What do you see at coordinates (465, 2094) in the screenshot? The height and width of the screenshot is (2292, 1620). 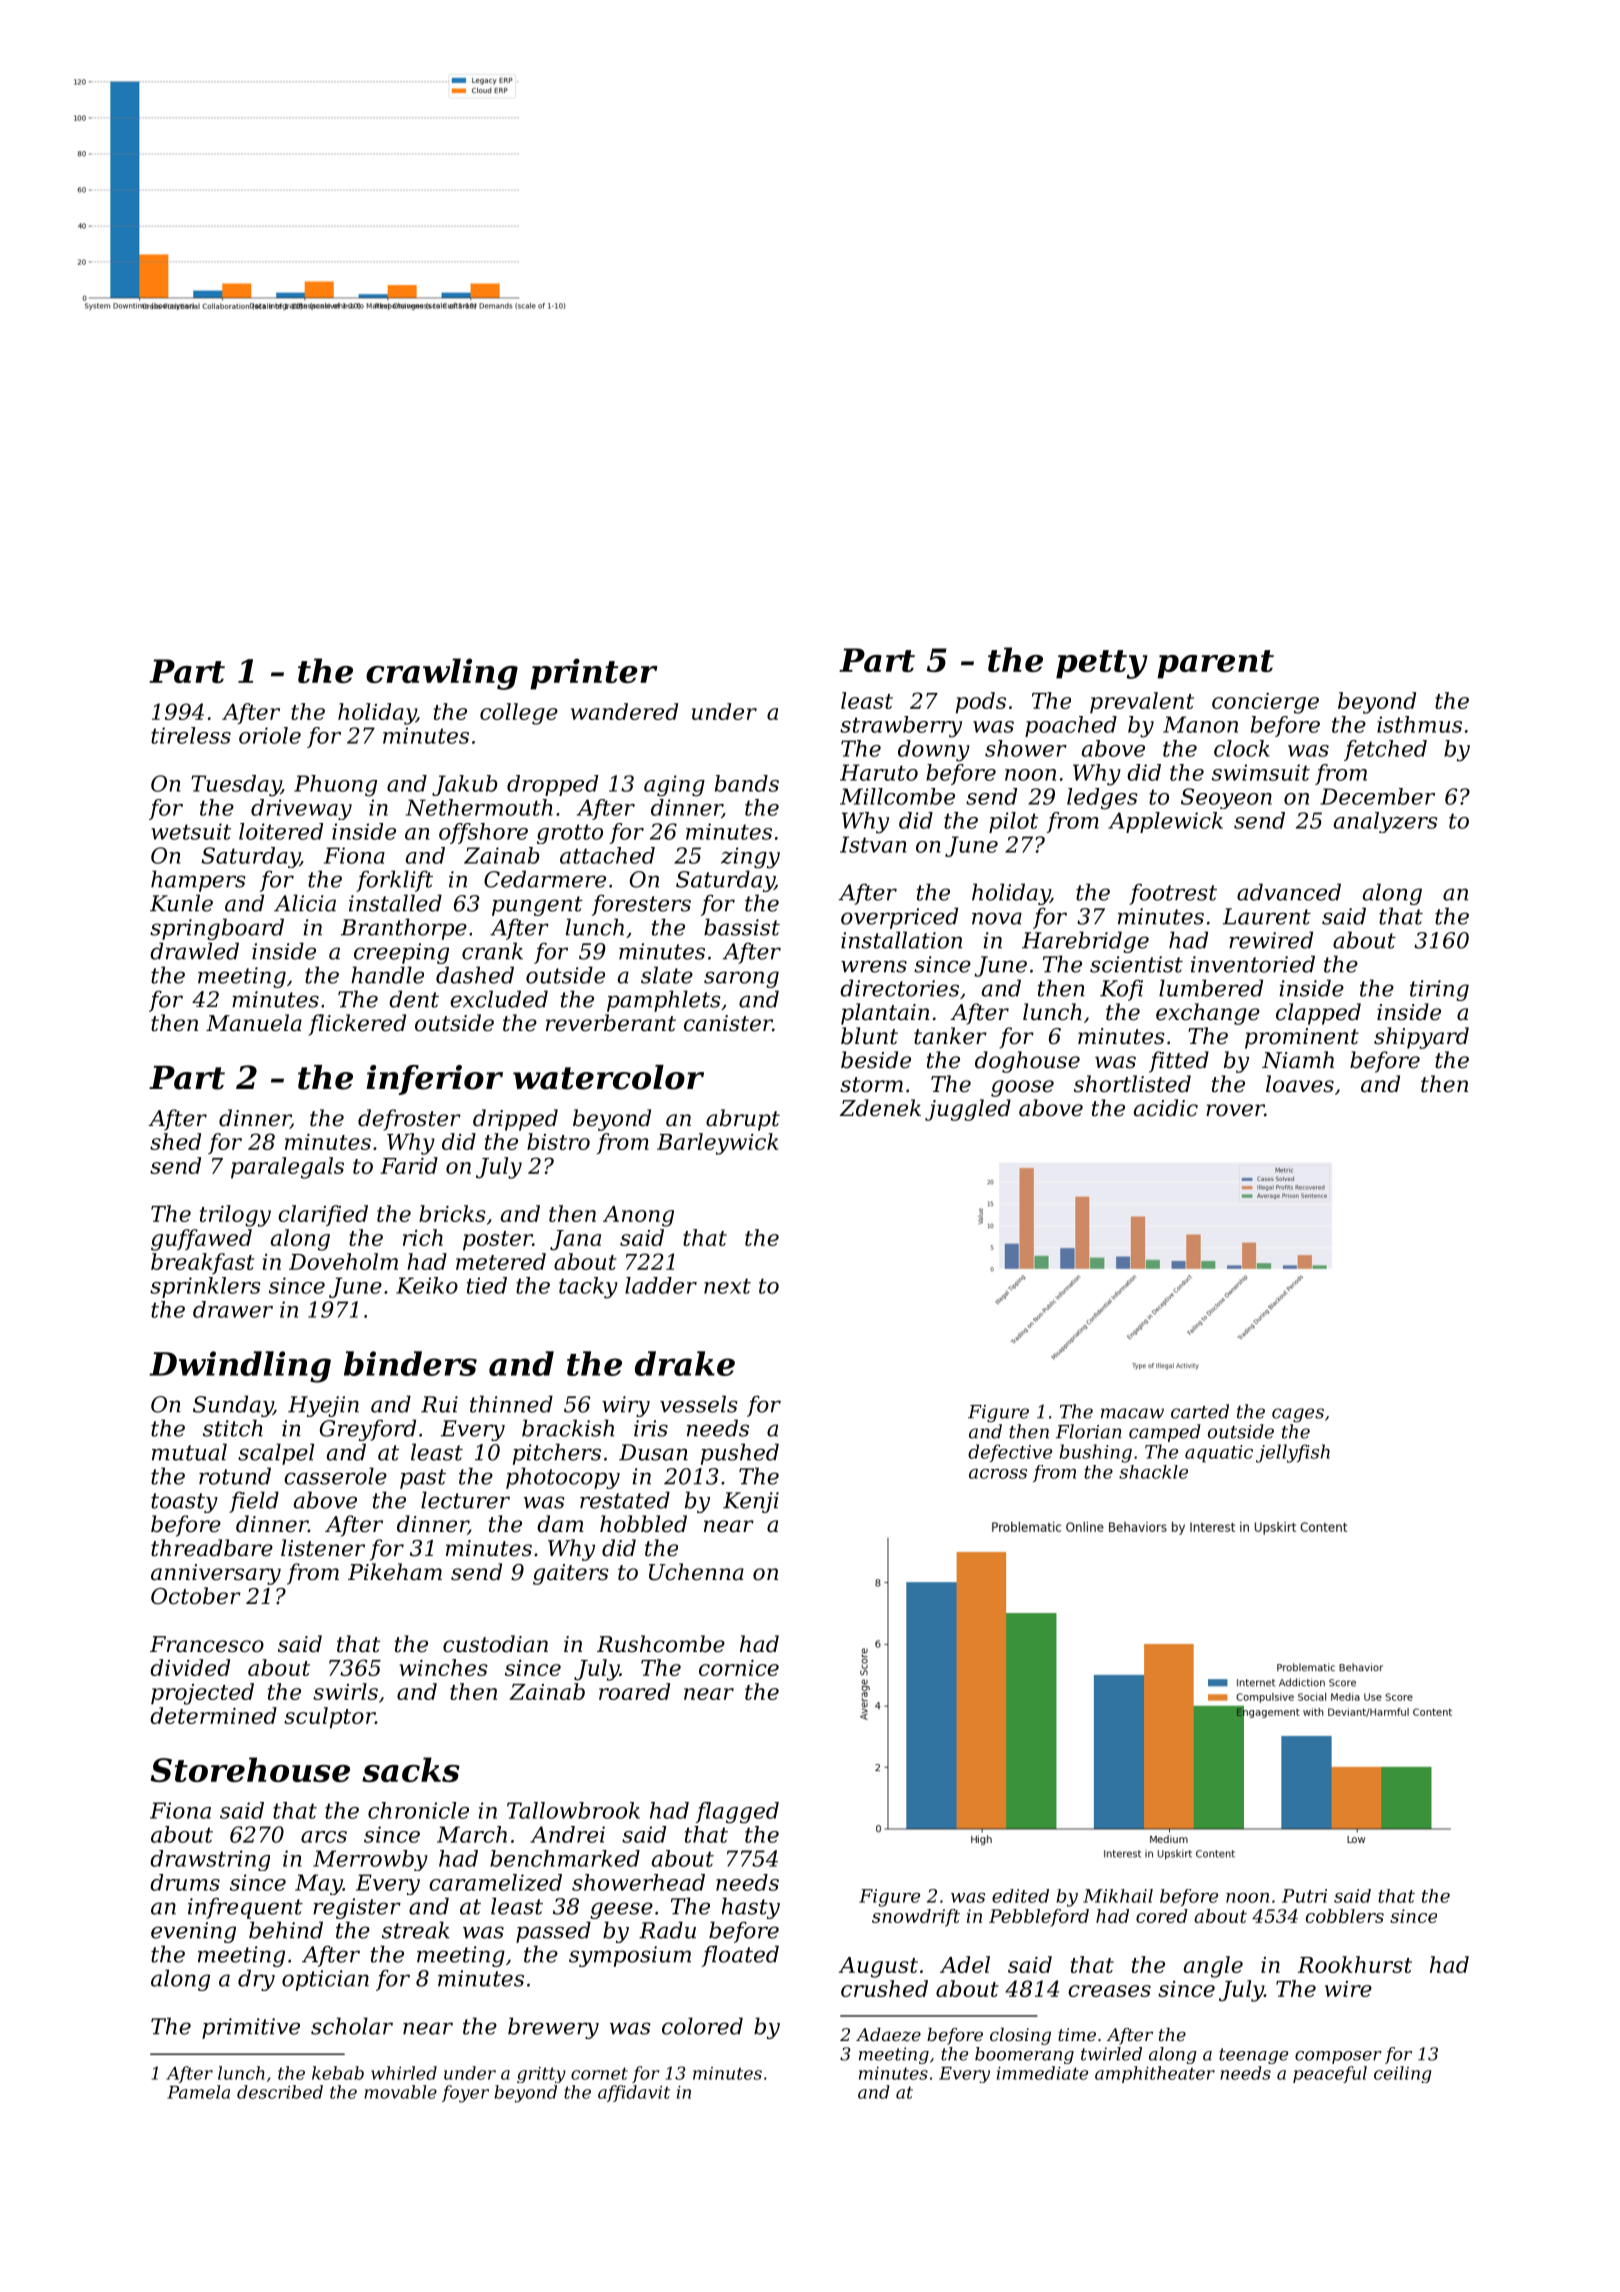 I see `foyer` at bounding box center [465, 2094].
